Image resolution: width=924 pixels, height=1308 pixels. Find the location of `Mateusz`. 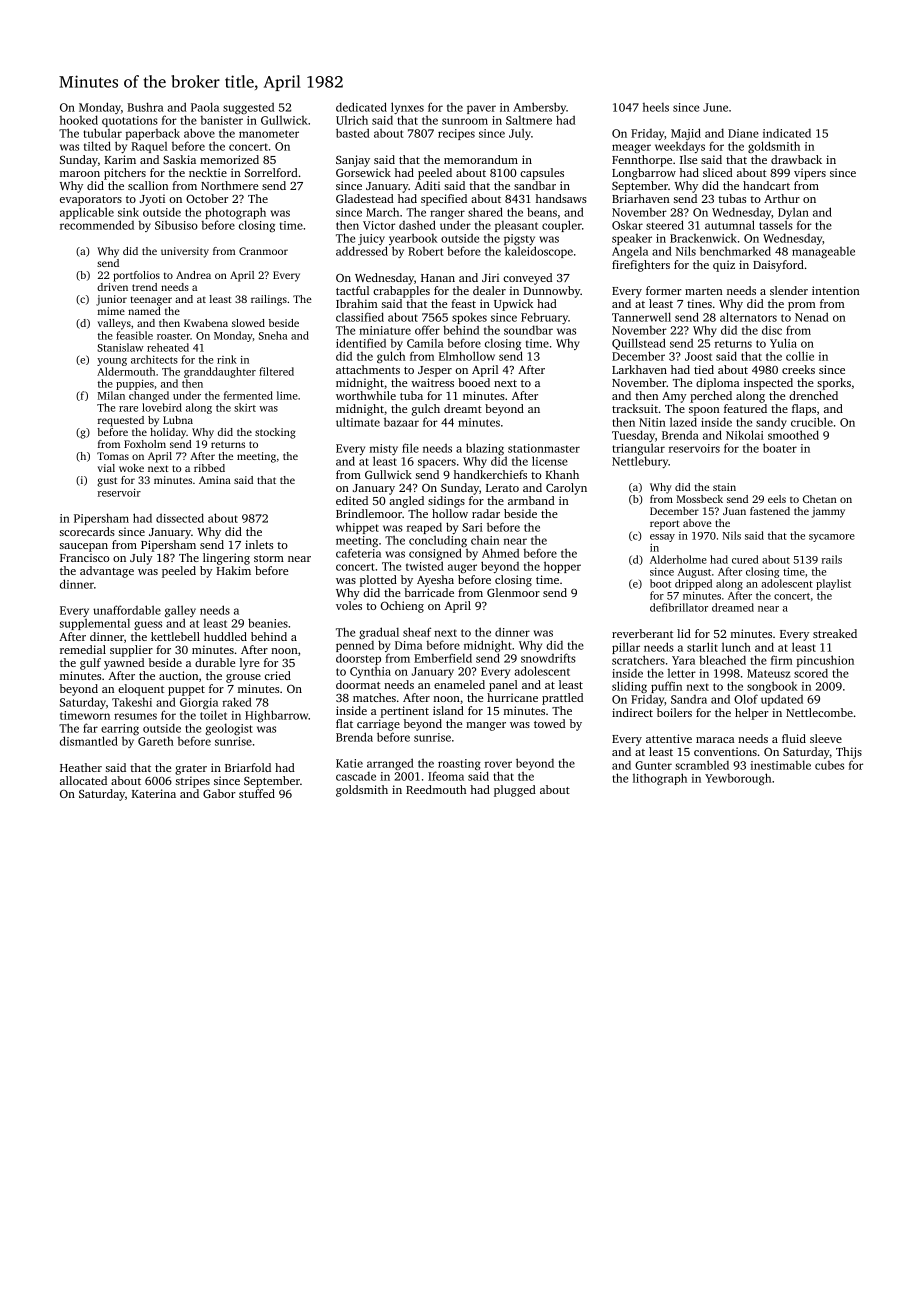

Mateusz is located at coordinates (769, 673).
